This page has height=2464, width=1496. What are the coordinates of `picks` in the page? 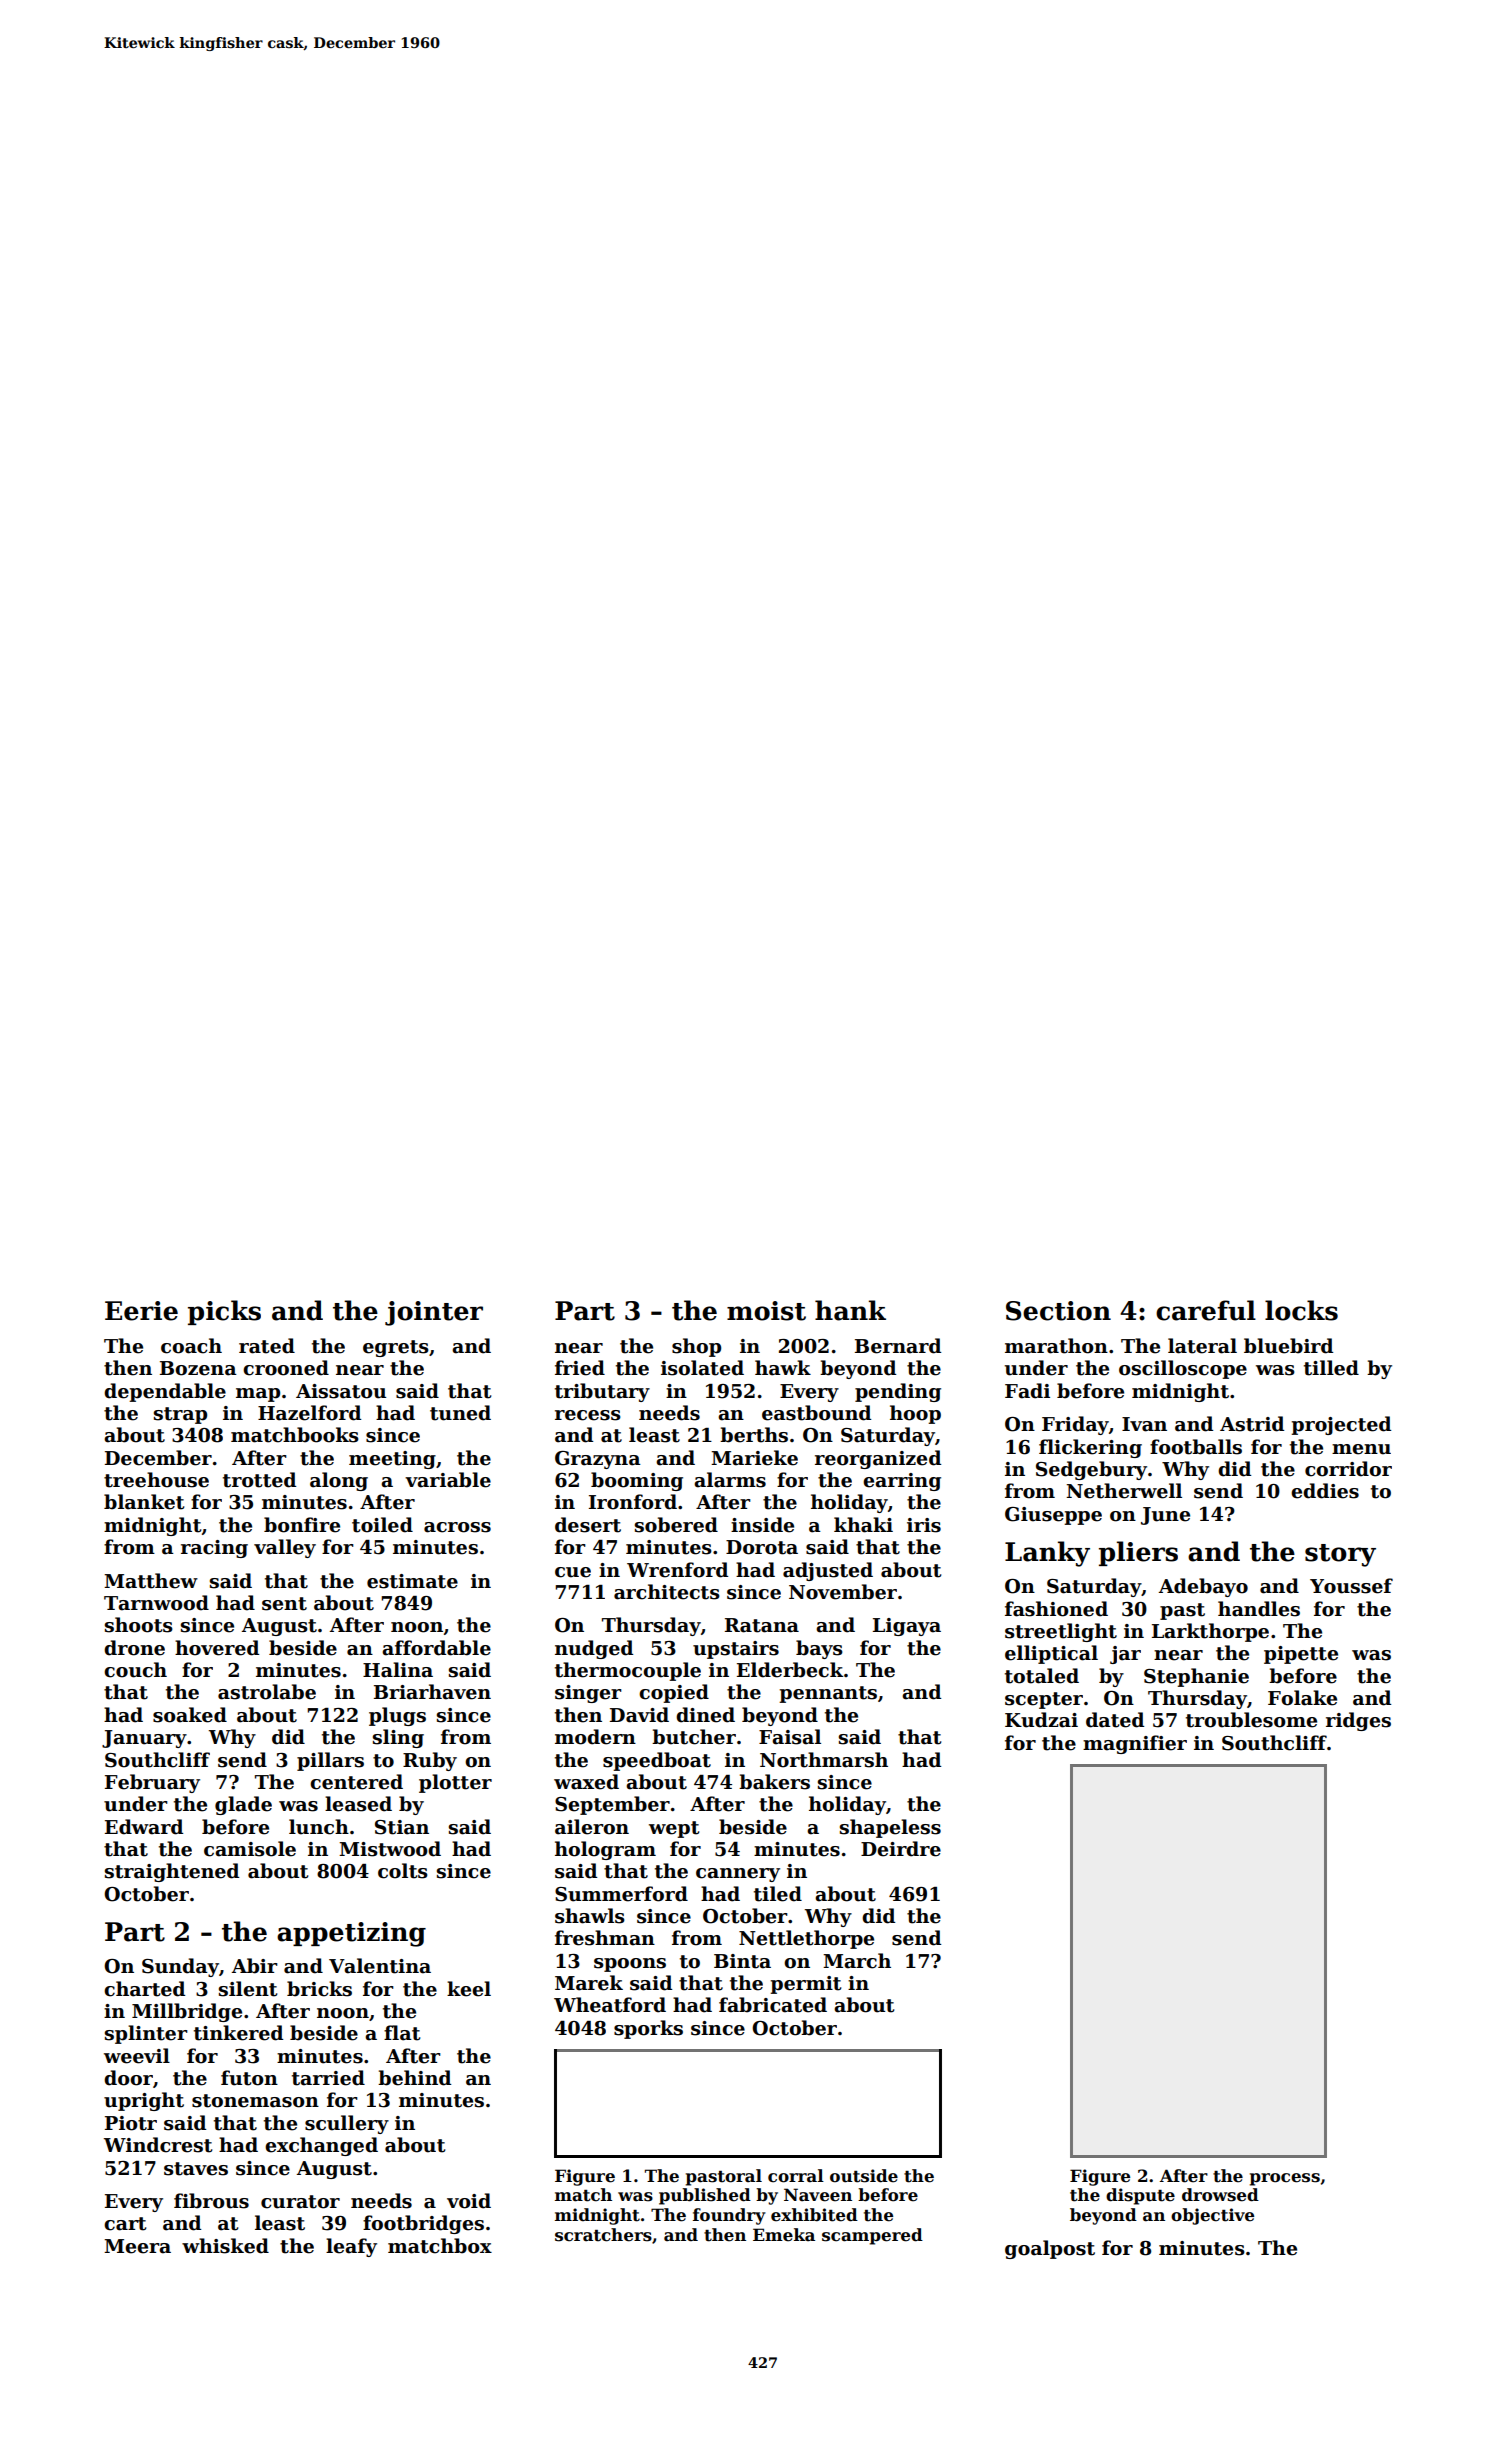 It's located at (224, 1312).
